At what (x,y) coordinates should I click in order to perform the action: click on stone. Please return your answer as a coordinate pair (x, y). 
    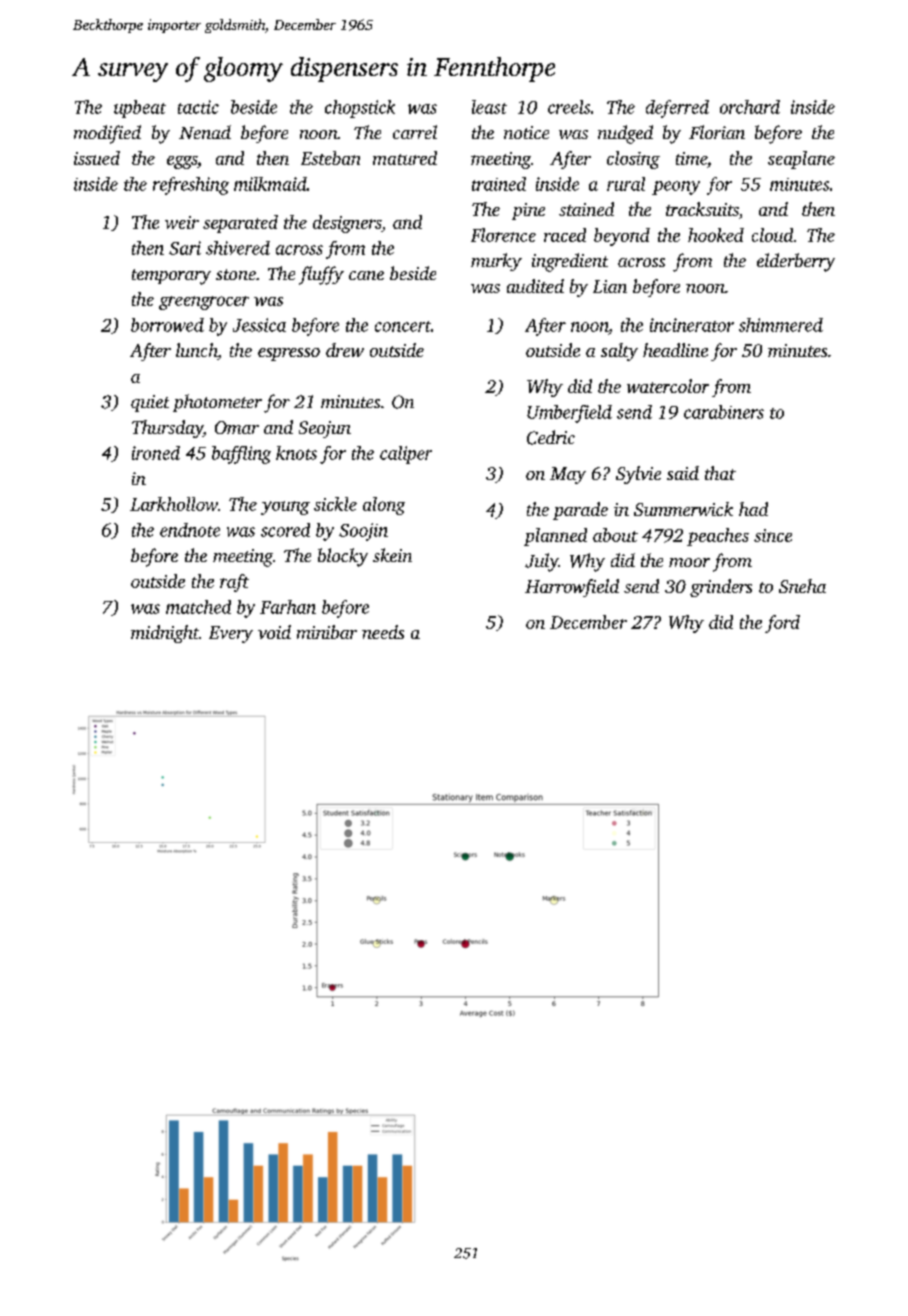
    Looking at the image, I should click on (236, 274).
